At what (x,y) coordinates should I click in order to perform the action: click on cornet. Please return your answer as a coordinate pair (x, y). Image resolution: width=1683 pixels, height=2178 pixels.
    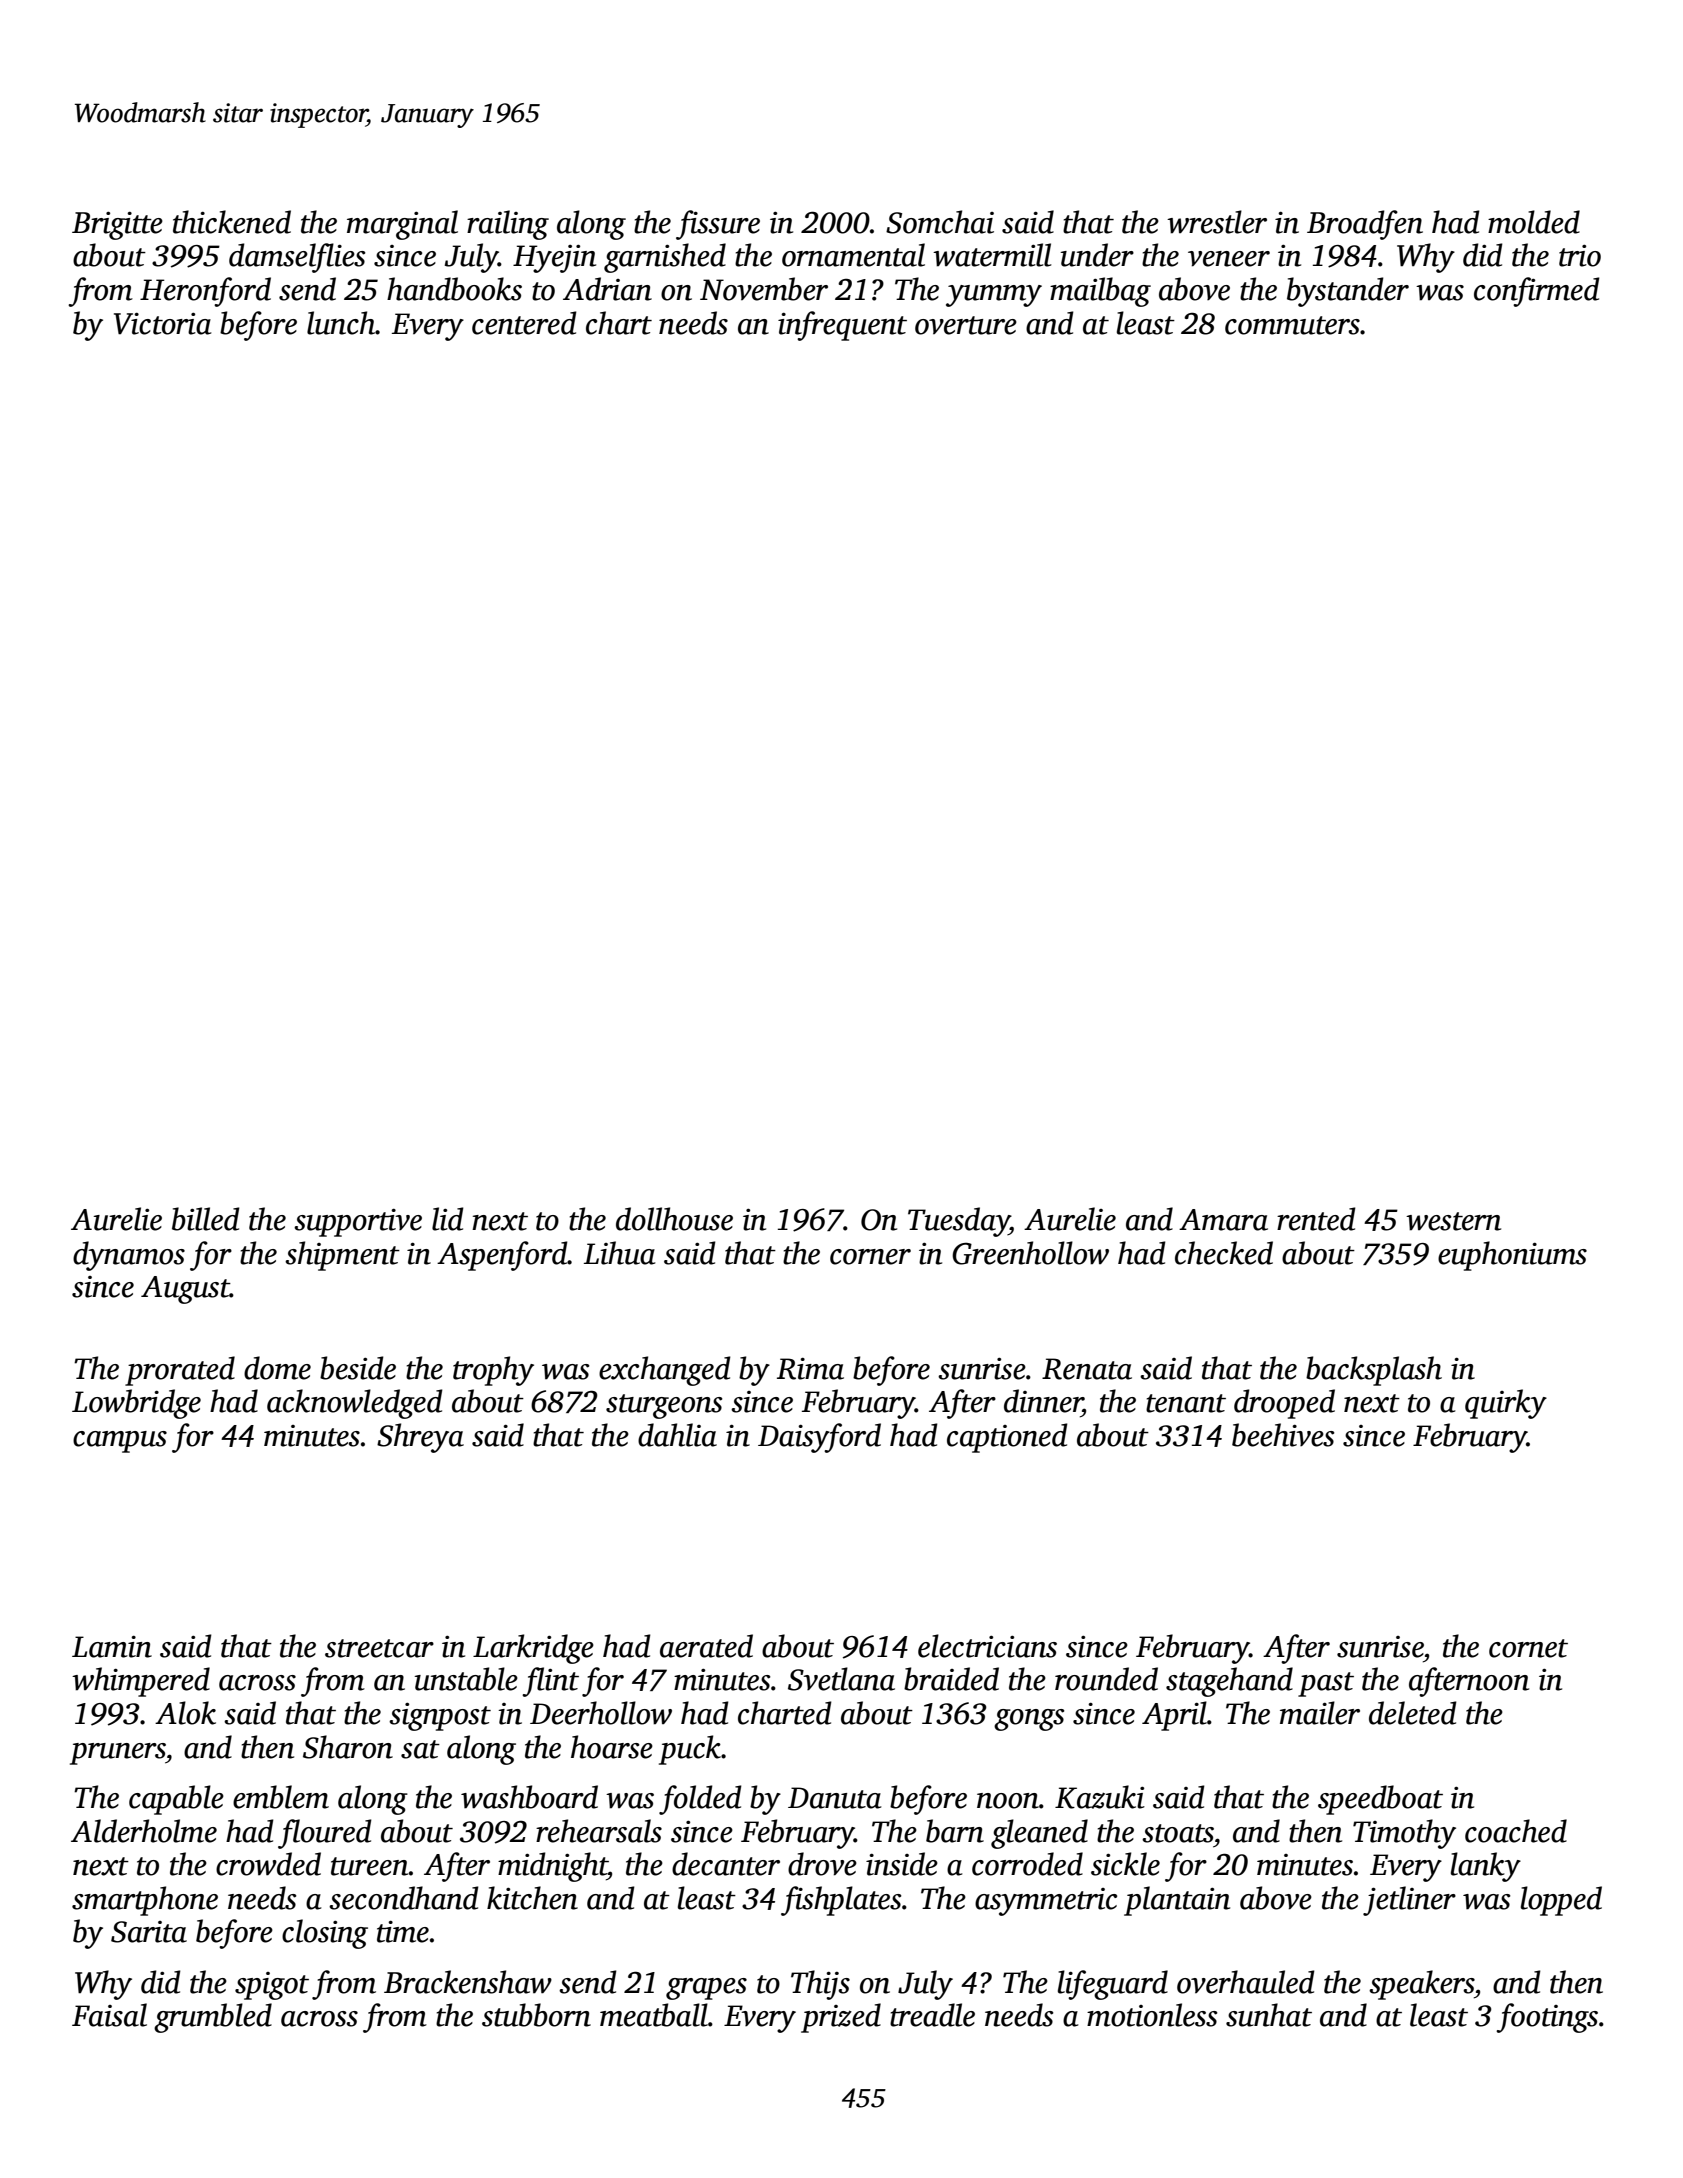
    Looking at the image, I should click on (1528, 1648).
